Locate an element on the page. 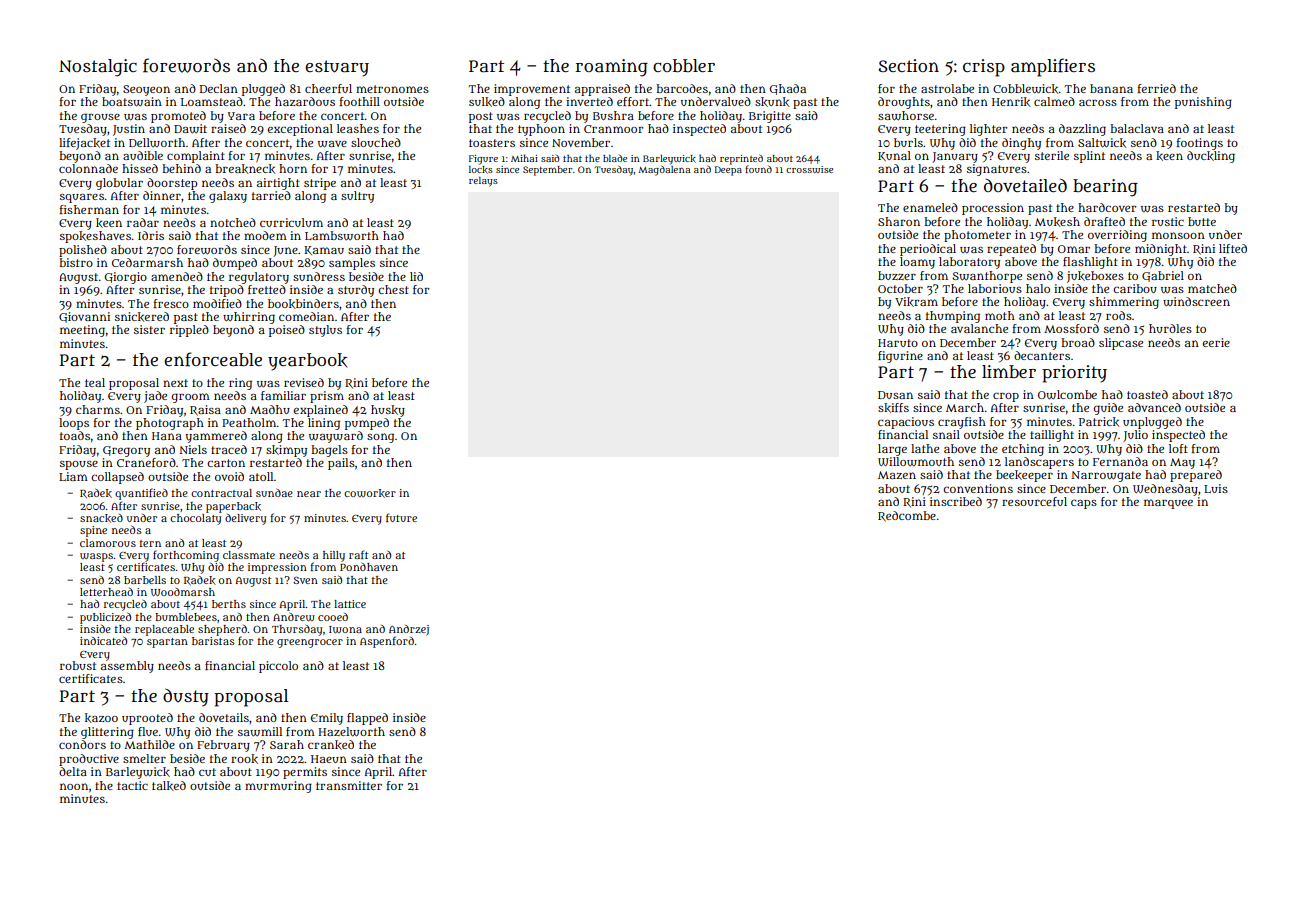  rustic is located at coordinates (1168, 221).
